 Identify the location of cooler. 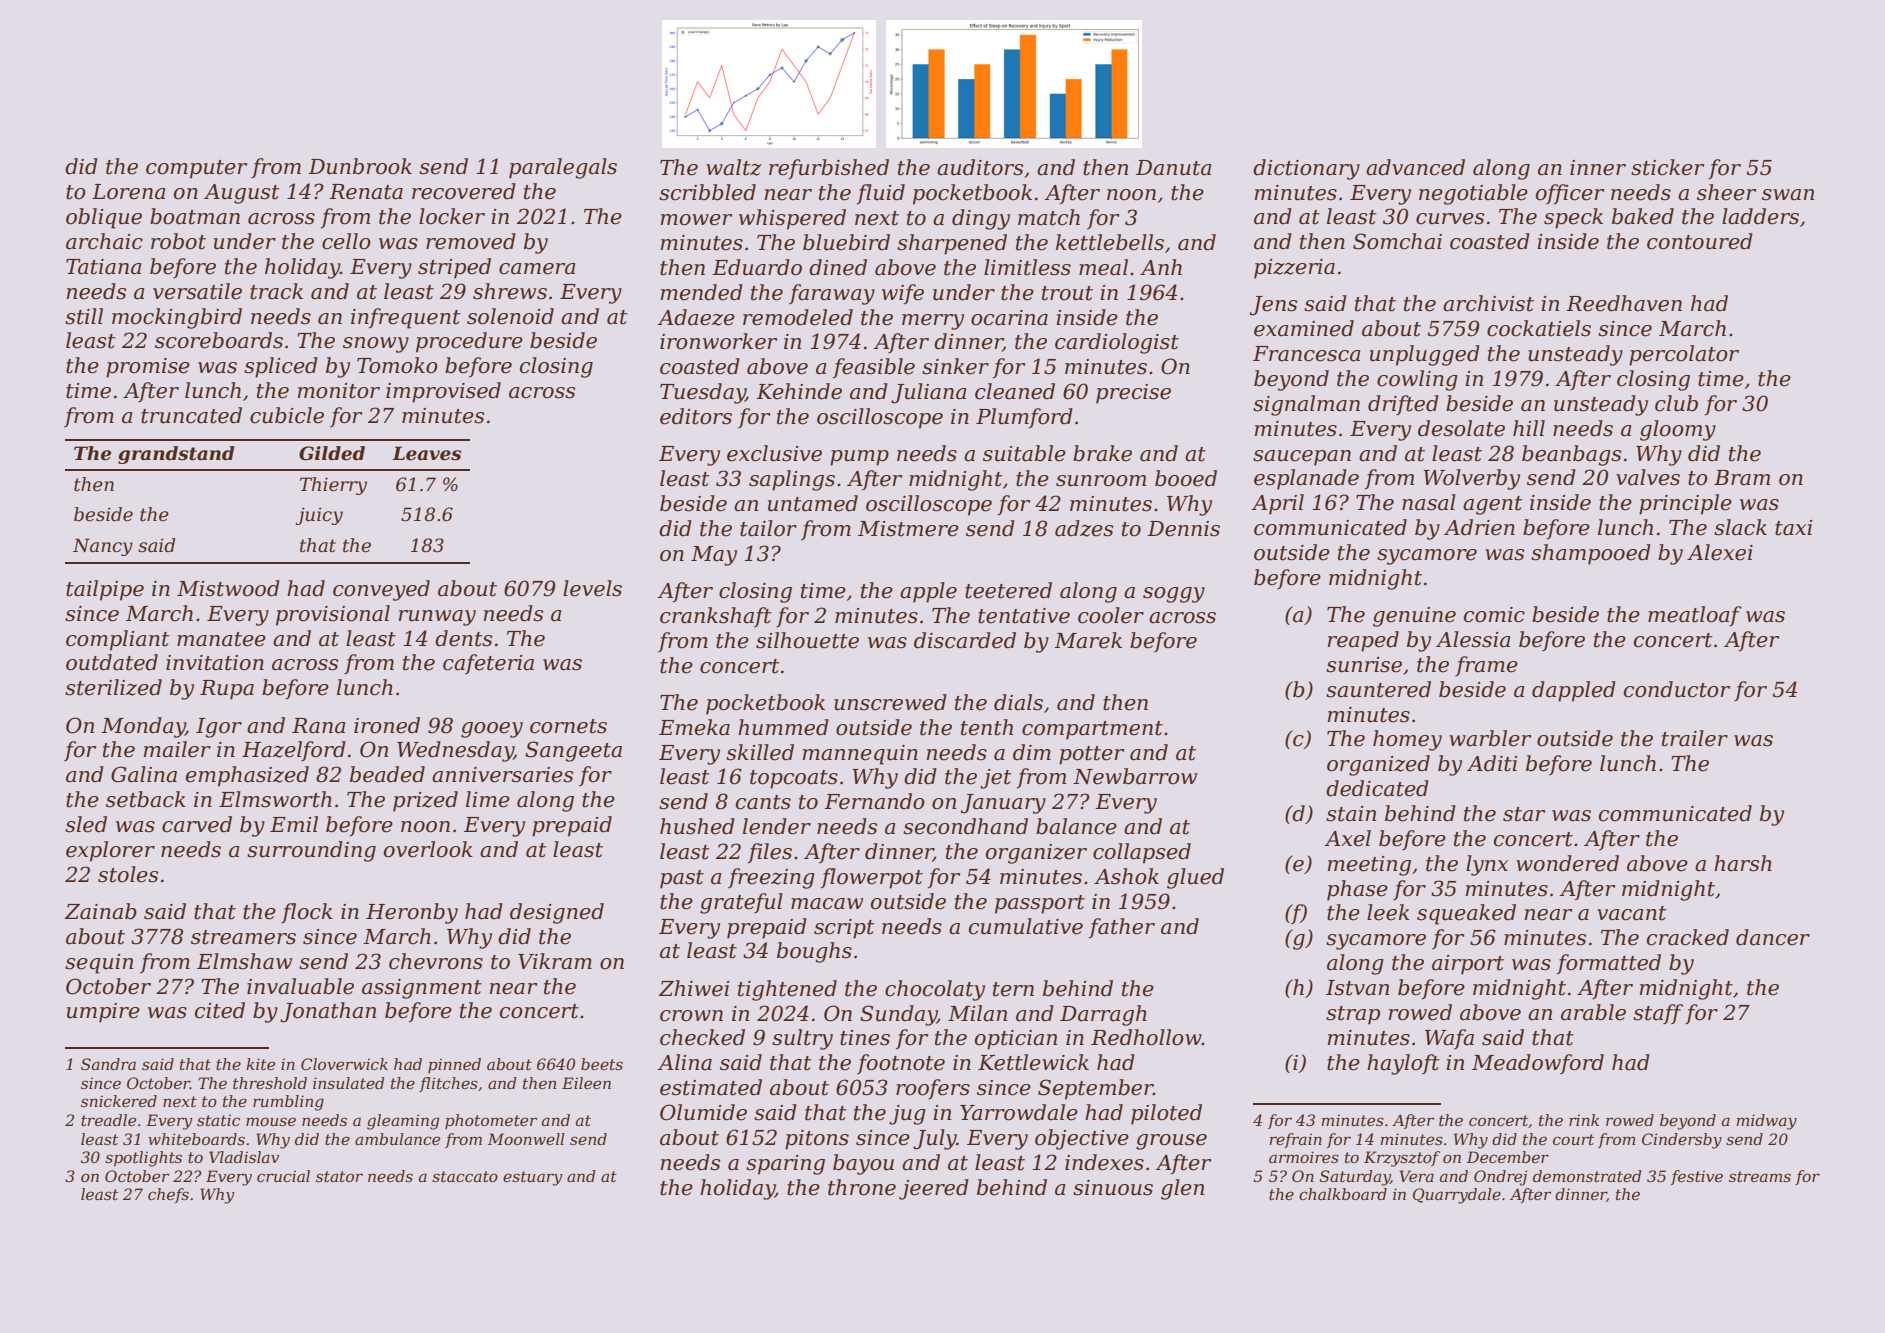
(1111, 615).
